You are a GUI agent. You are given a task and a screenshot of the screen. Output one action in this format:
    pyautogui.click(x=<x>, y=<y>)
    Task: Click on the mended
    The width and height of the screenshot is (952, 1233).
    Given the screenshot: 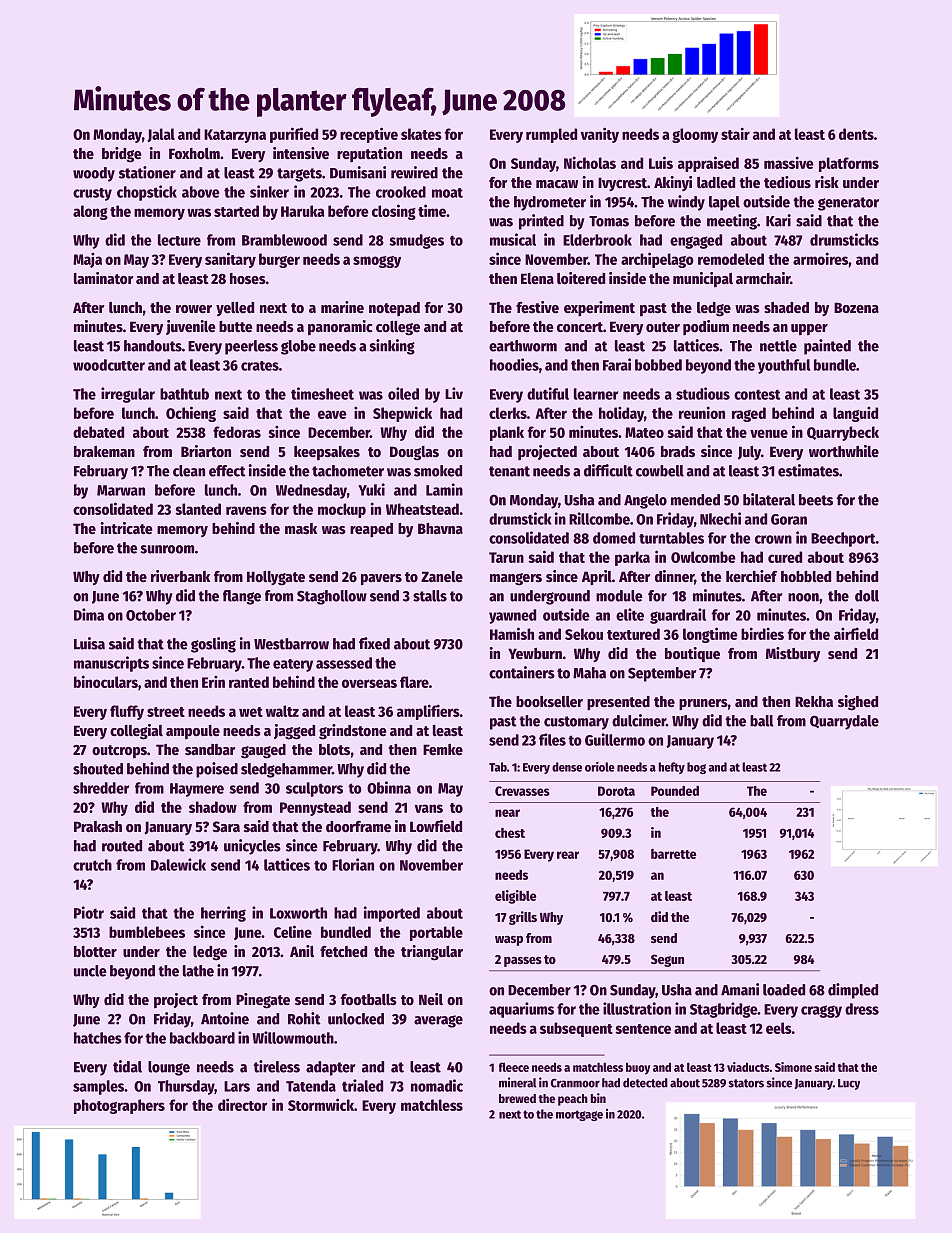 What is the action you would take?
    pyautogui.click(x=695, y=500)
